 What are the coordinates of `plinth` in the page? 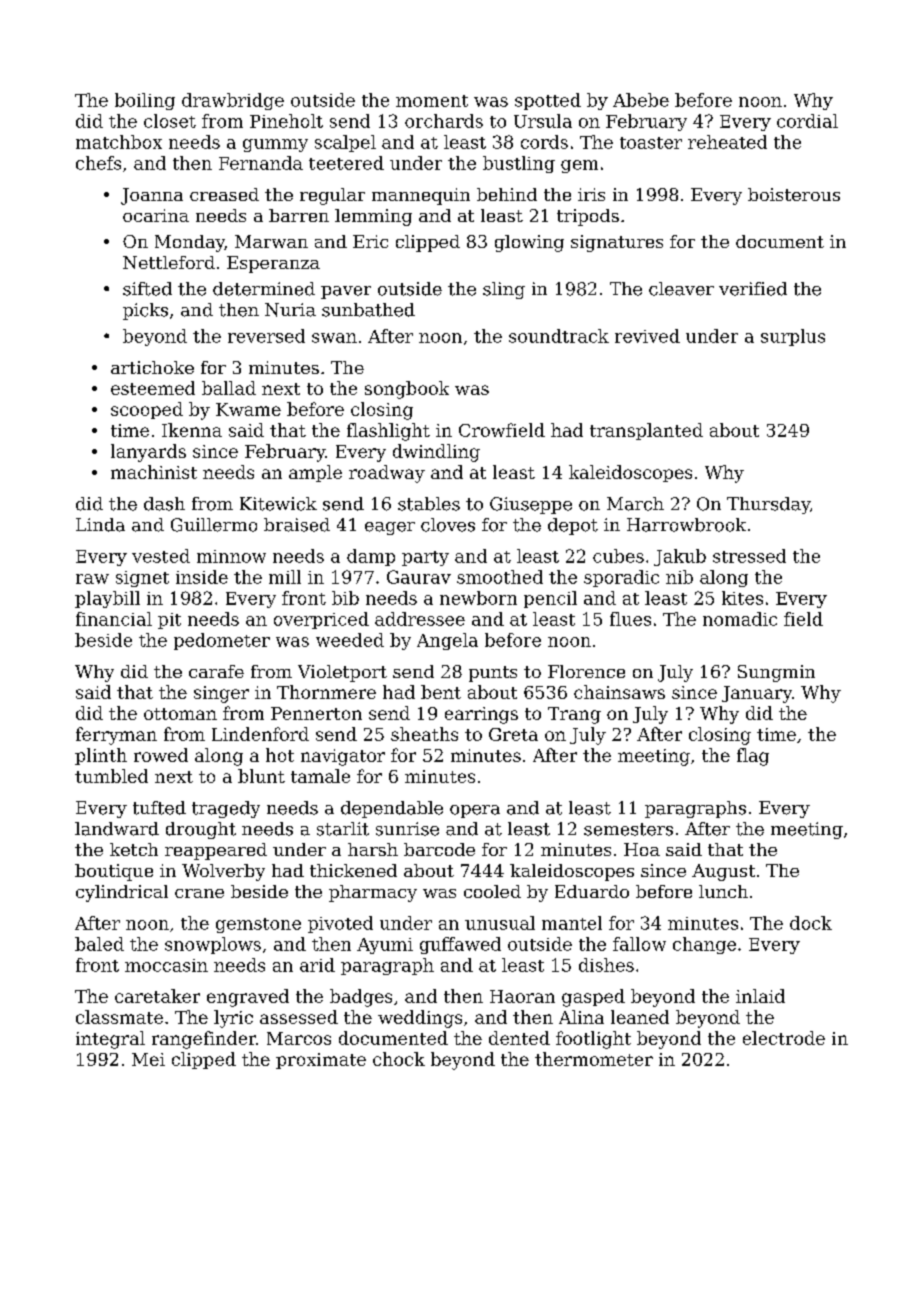 It's located at (101, 756).
